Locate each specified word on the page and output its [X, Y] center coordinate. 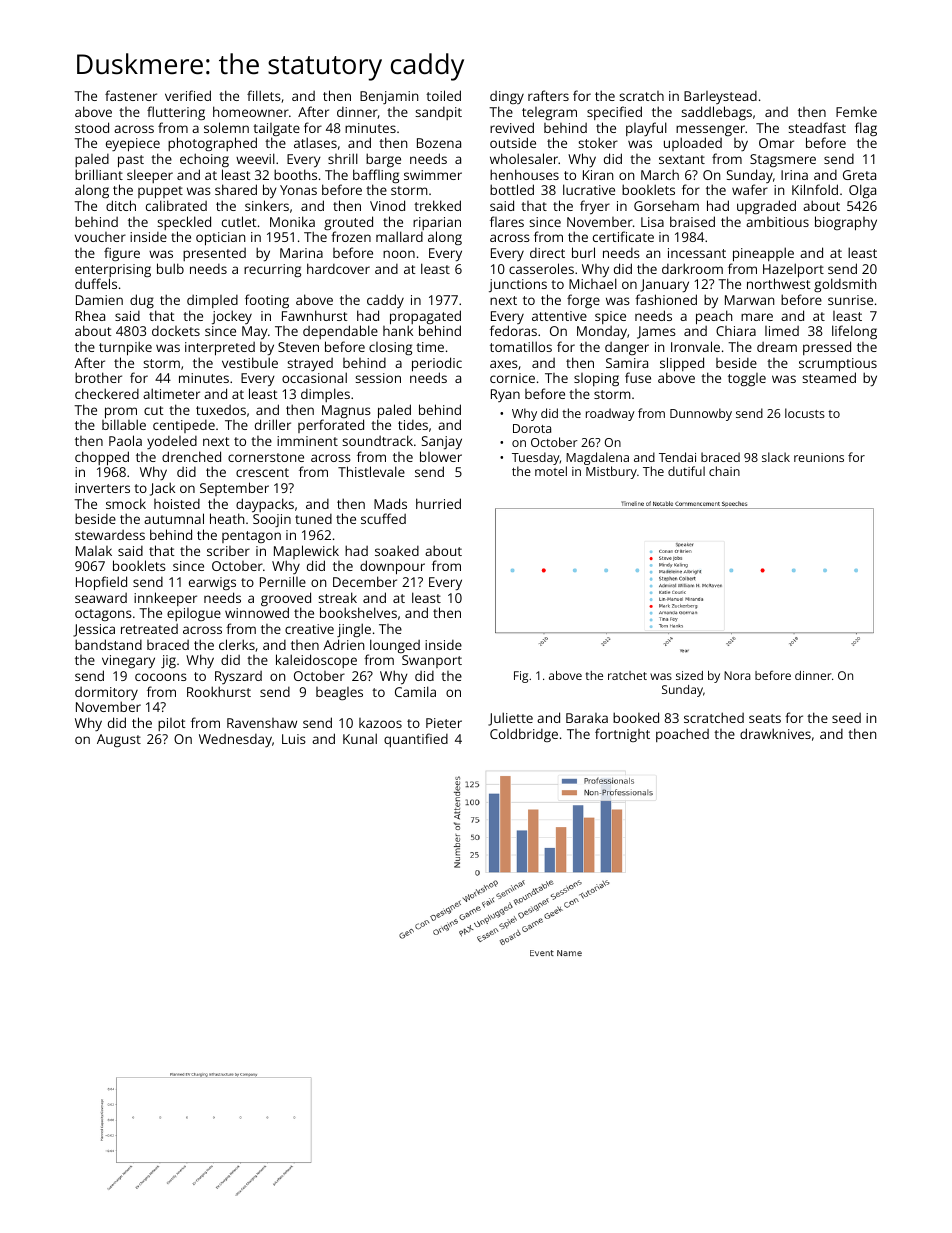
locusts [805, 413]
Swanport [432, 661]
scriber [228, 551]
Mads [390, 503]
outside [513, 142]
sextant [682, 159]
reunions [819, 457]
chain [724, 471]
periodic [437, 364]
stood [92, 127]
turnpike [125, 348]
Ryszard [238, 677]
